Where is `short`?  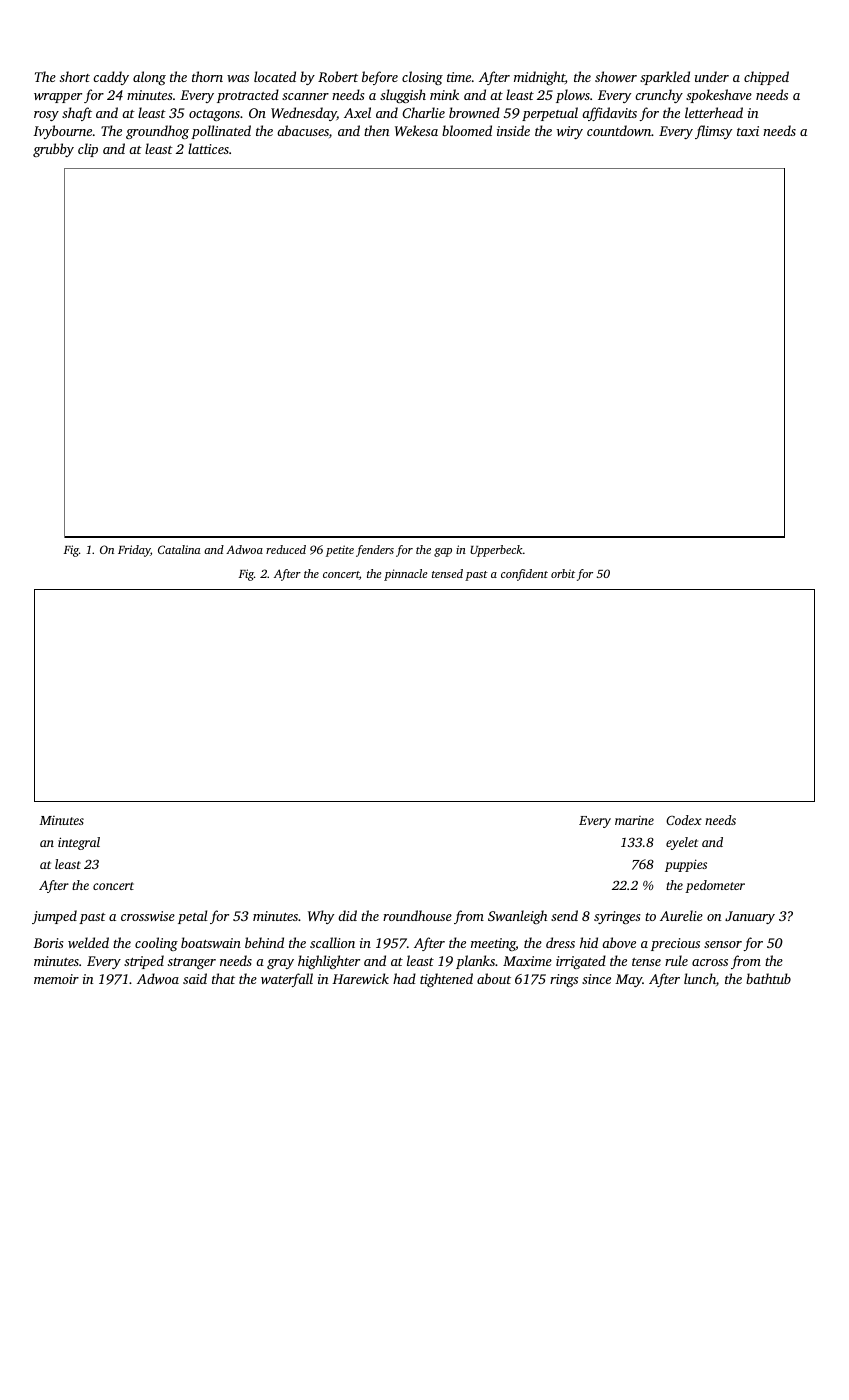
short is located at coordinates (75, 76).
